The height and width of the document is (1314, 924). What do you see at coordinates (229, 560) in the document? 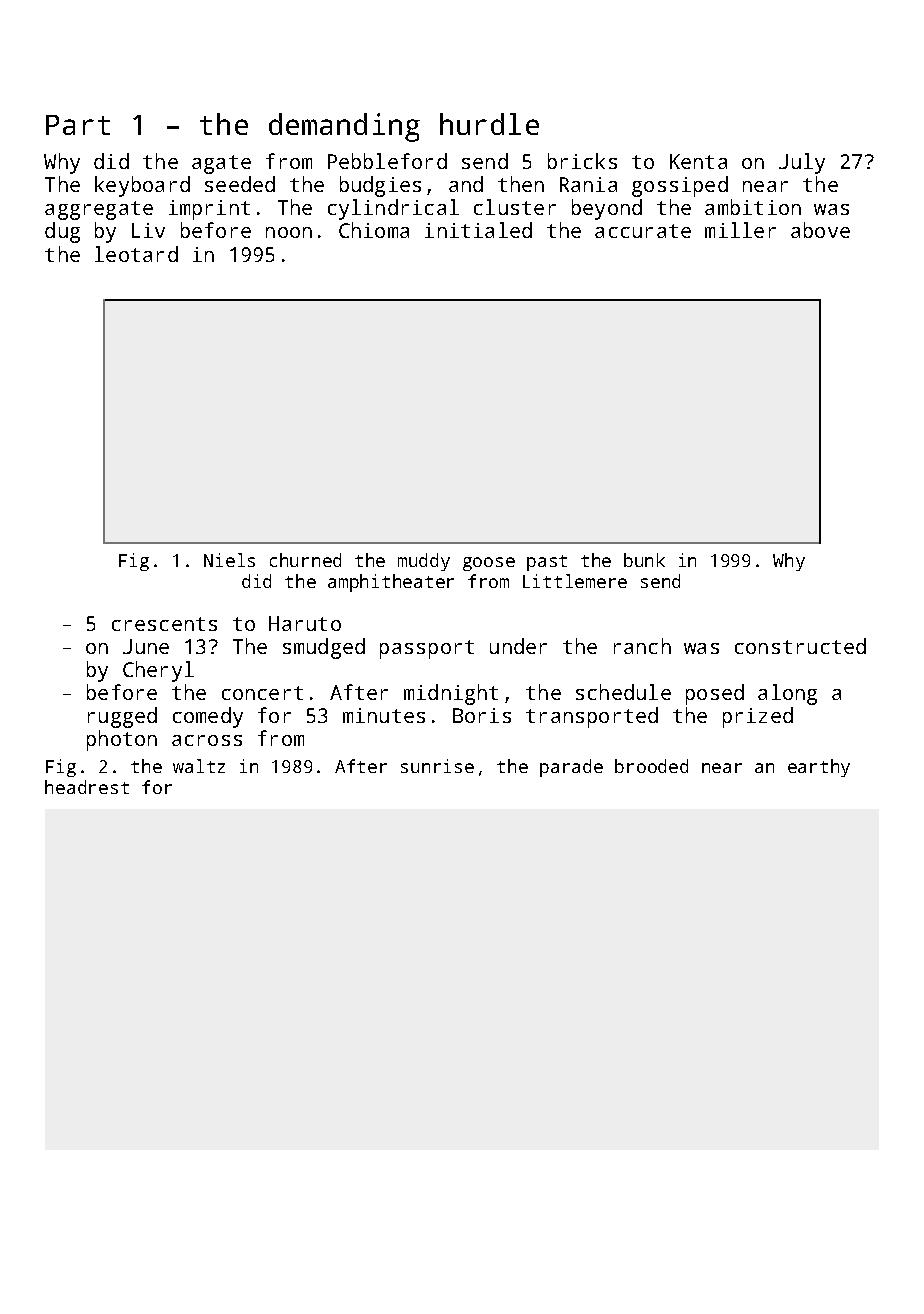
I see `Niels` at bounding box center [229, 560].
